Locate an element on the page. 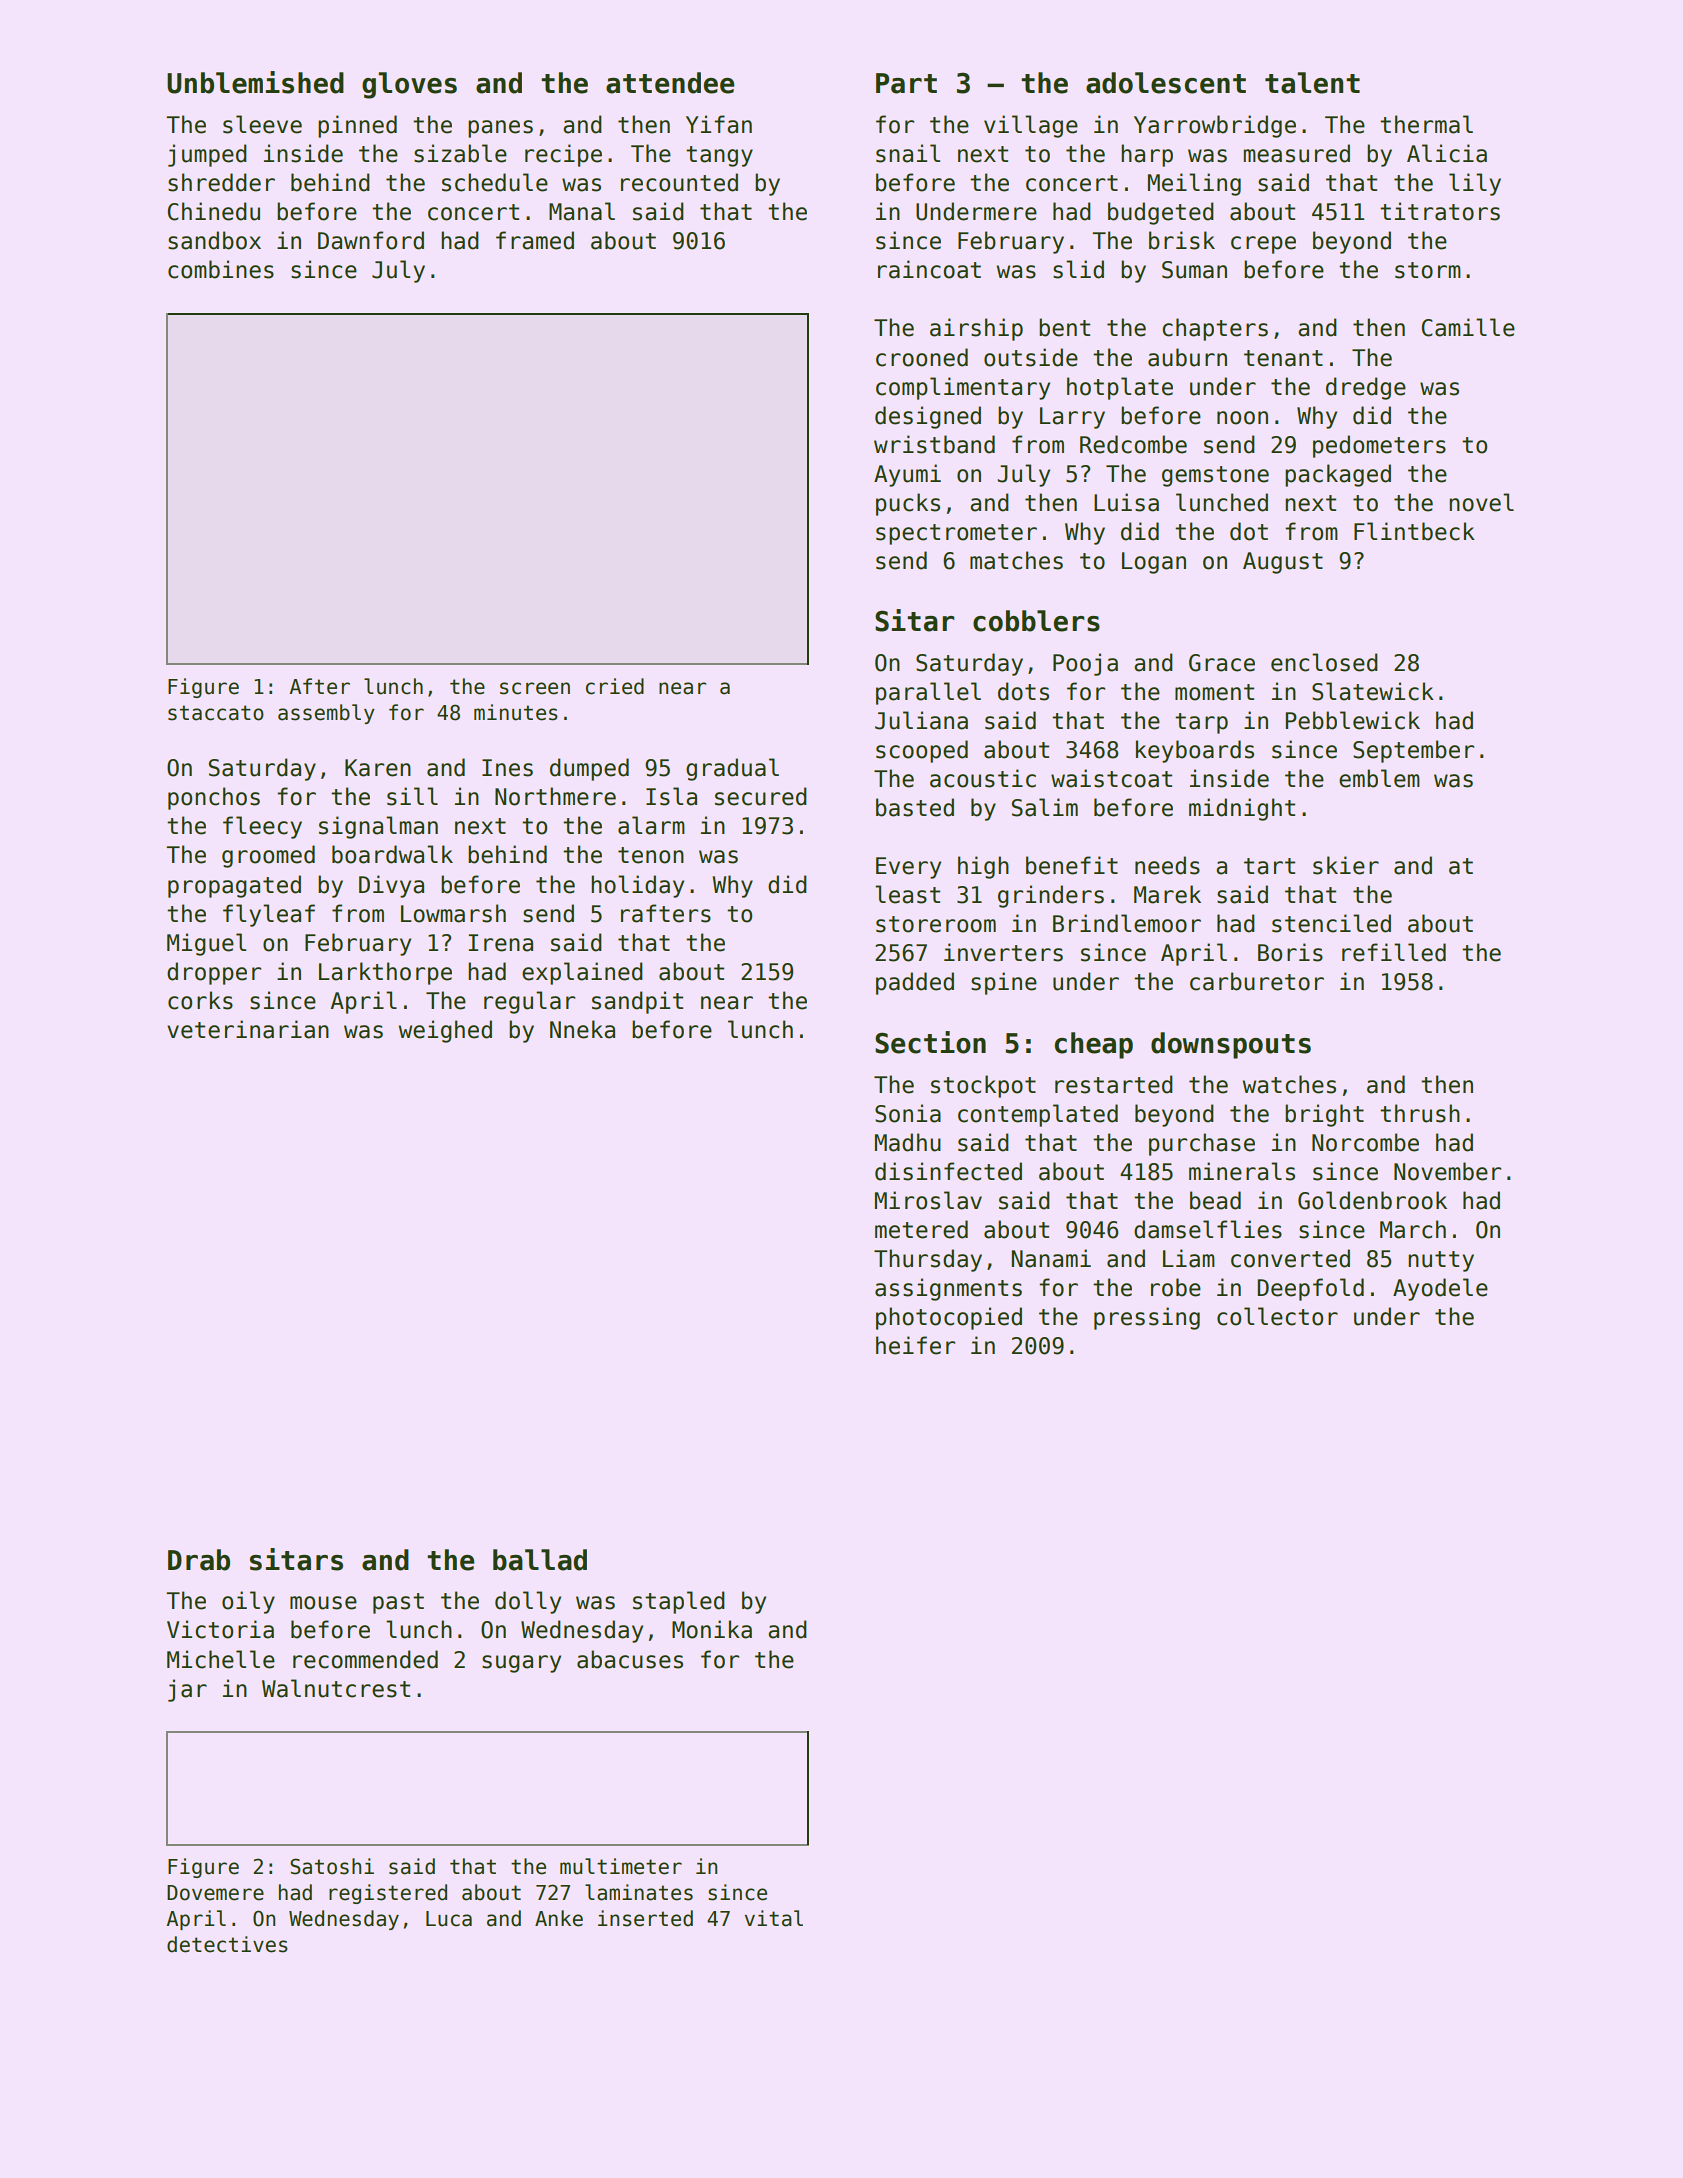  nutty is located at coordinates (1441, 1261).
